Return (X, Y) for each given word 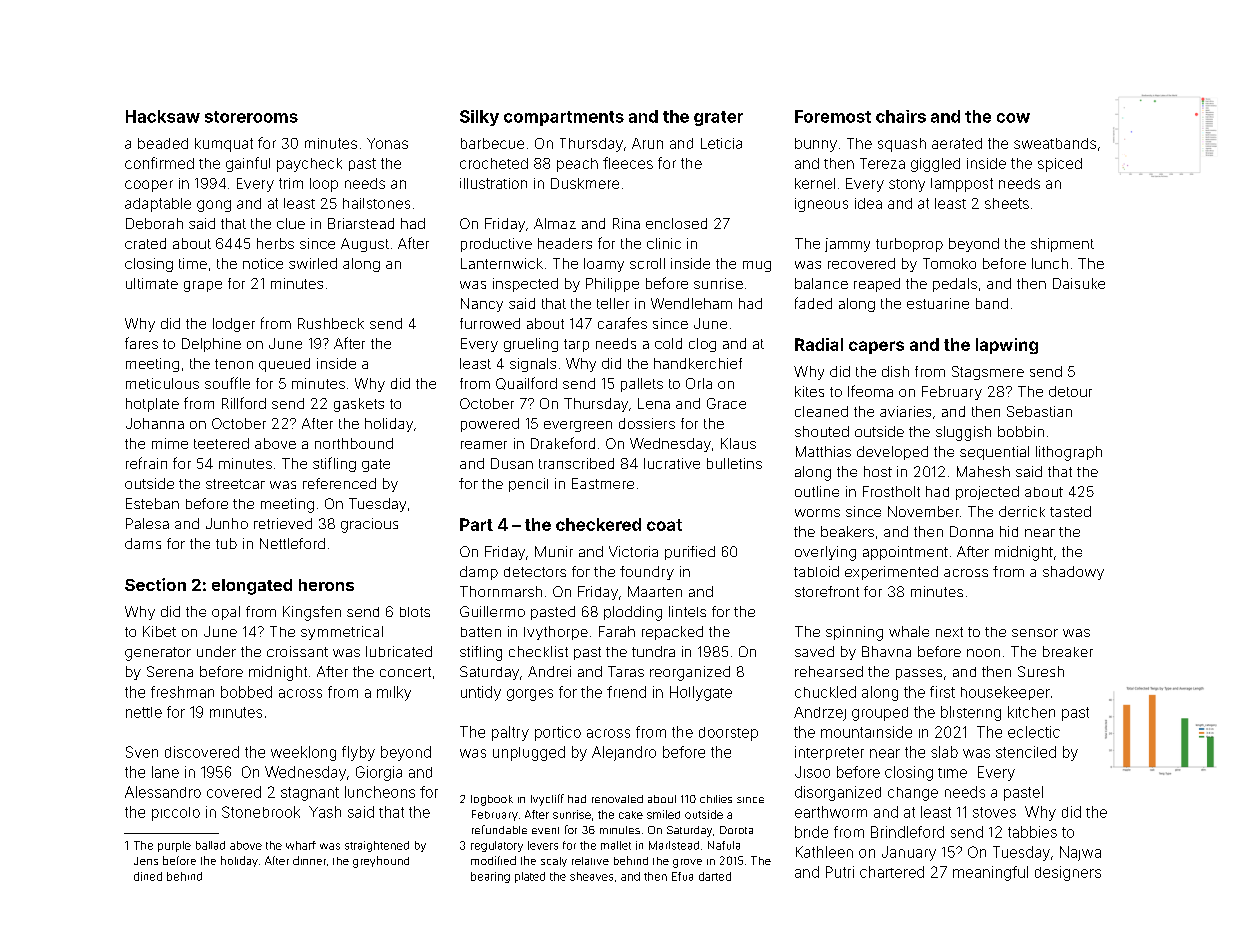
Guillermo (492, 611)
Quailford (526, 383)
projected (987, 493)
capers (876, 347)
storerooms (251, 117)
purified (690, 553)
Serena (170, 671)
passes (919, 674)
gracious (369, 525)
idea (868, 203)
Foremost (833, 116)
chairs (901, 116)
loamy (604, 265)
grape (203, 286)
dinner (309, 860)
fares (141, 343)
